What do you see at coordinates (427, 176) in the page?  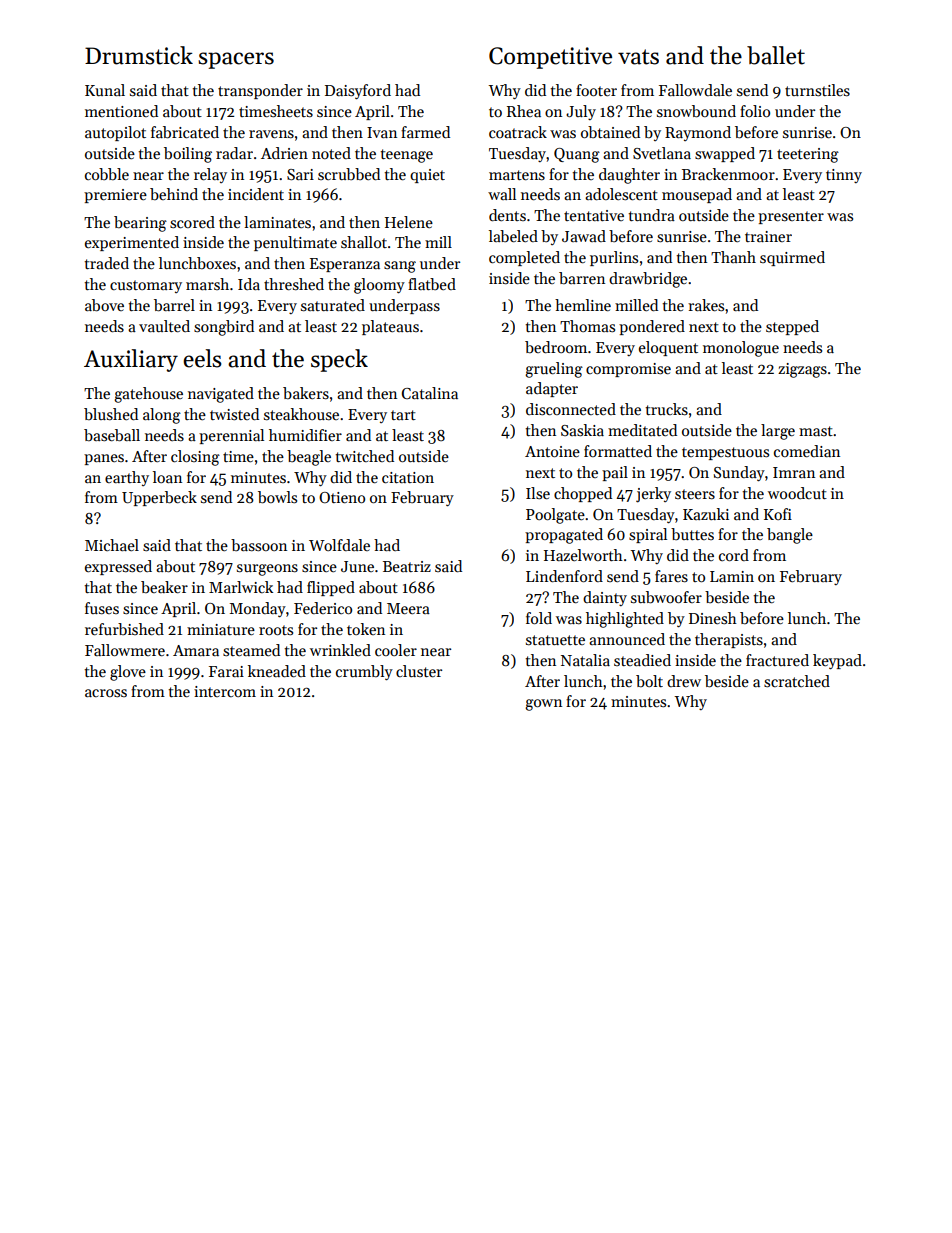 I see `quiet` at bounding box center [427, 176].
